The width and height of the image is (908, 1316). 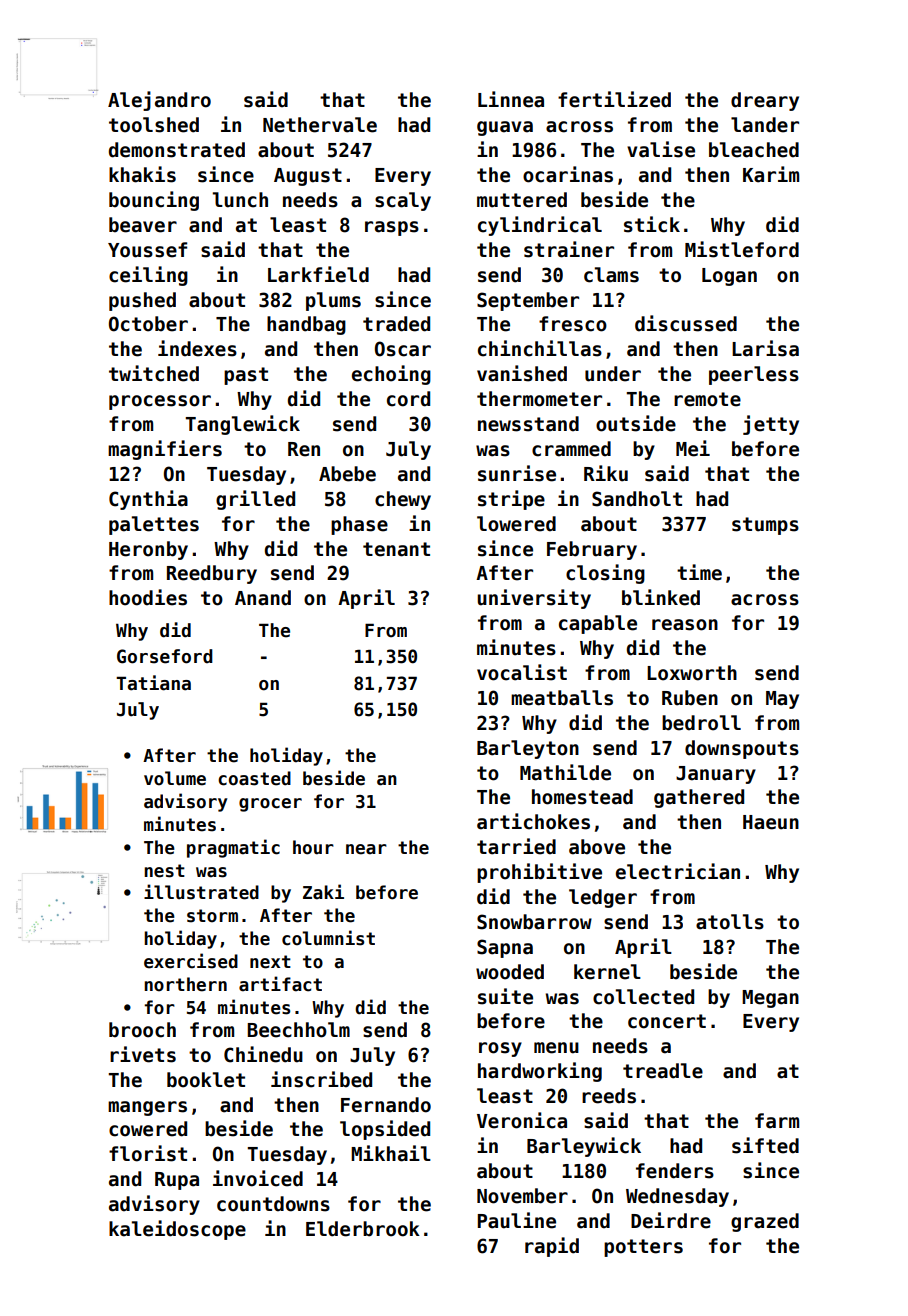 What do you see at coordinates (606, 473) in the image?
I see `Riku` at bounding box center [606, 473].
